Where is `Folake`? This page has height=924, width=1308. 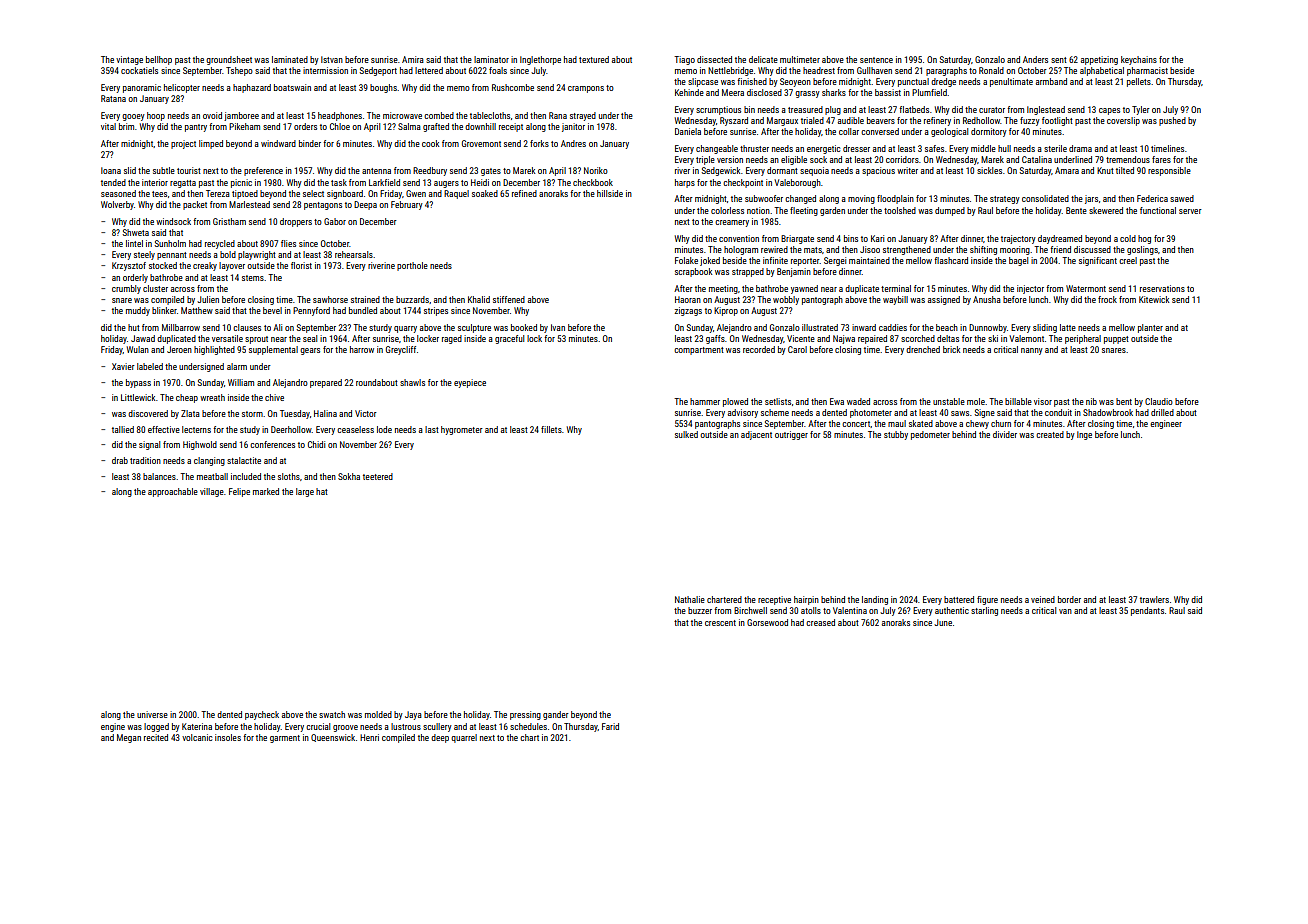 Folake is located at coordinates (686, 260).
